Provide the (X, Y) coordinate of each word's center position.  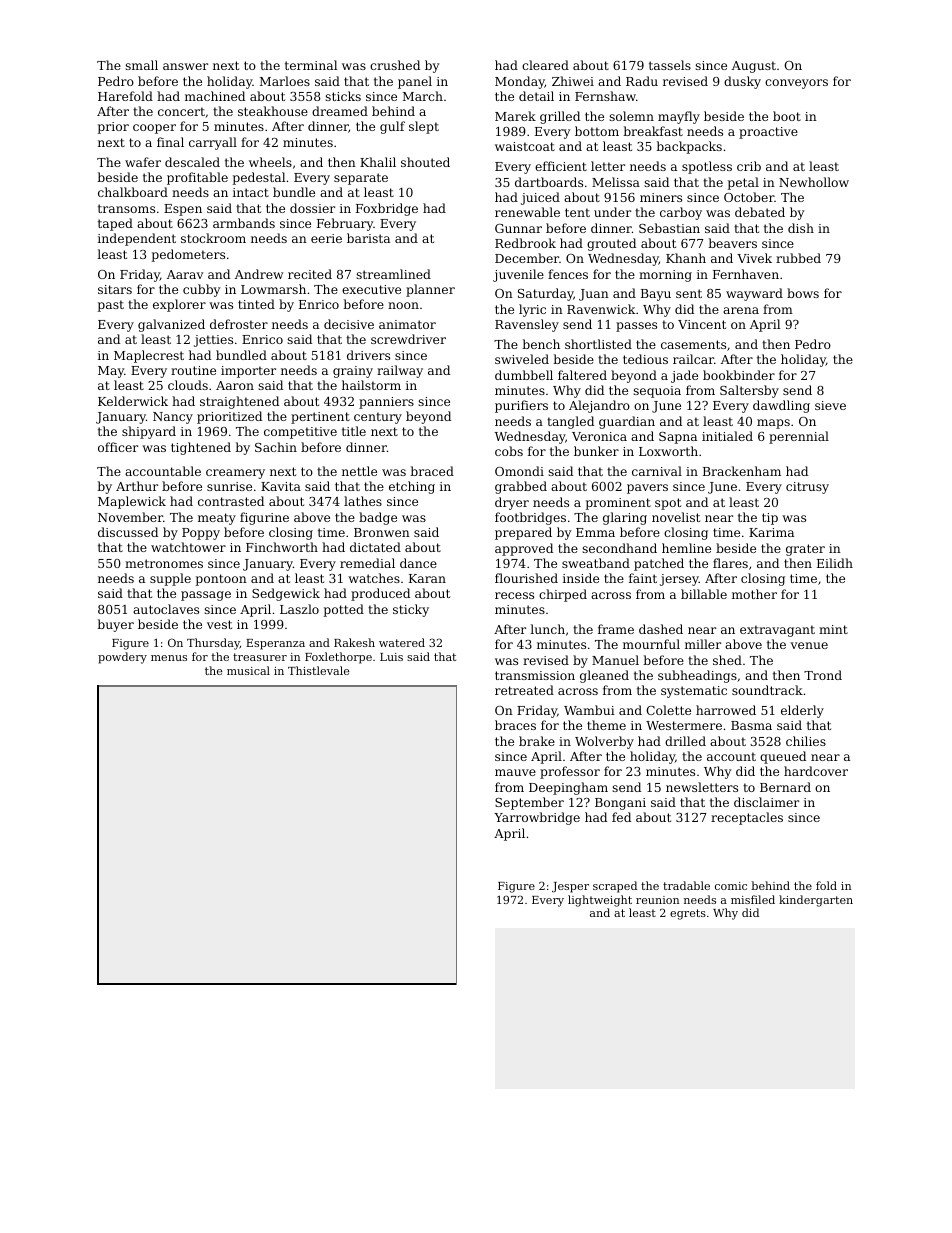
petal (743, 183)
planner (430, 290)
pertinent (320, 418)
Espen (183, 210)
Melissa (616, 182)
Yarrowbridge (537, 818)
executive (371, 289)
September (529, 803)
